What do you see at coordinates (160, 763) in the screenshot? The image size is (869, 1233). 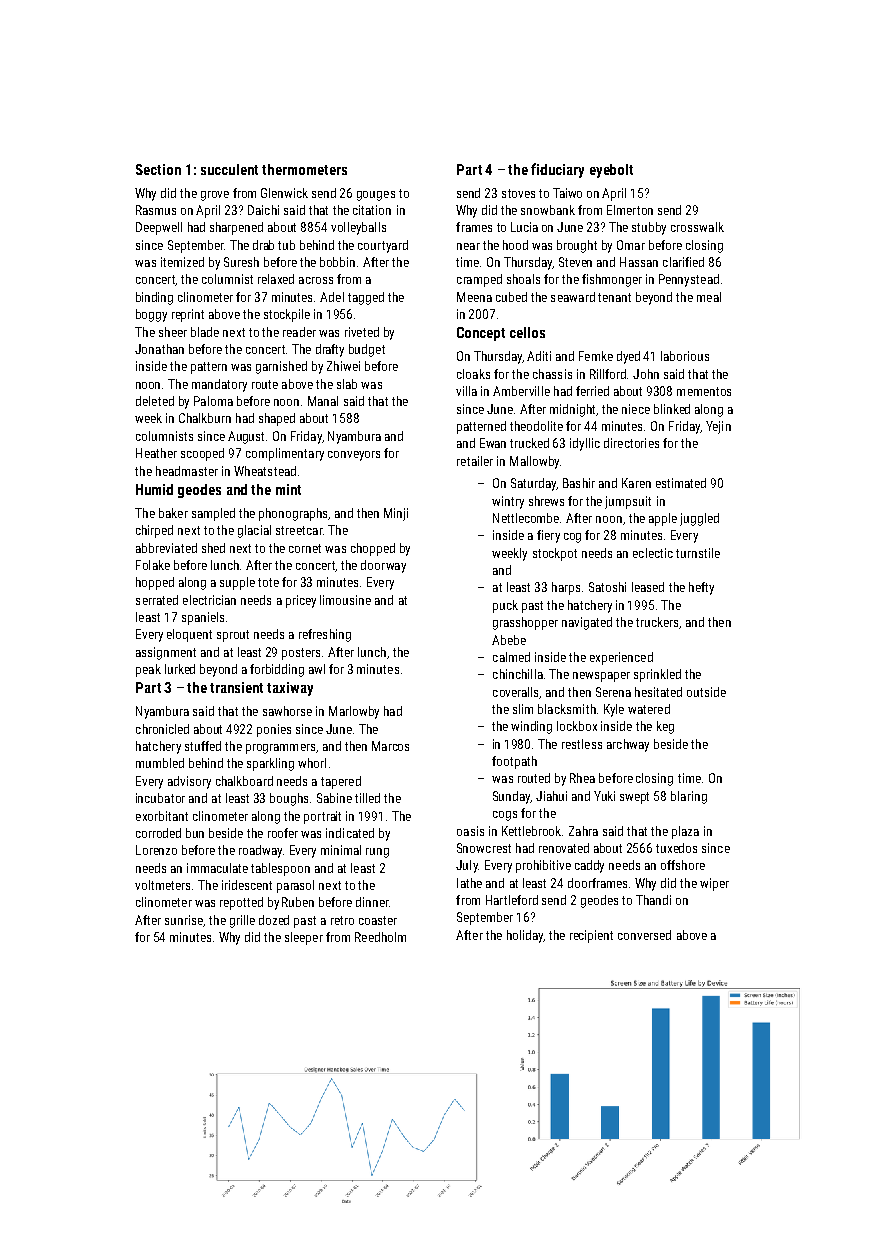 I see `mumbled` at bounding box center [160, 763].
